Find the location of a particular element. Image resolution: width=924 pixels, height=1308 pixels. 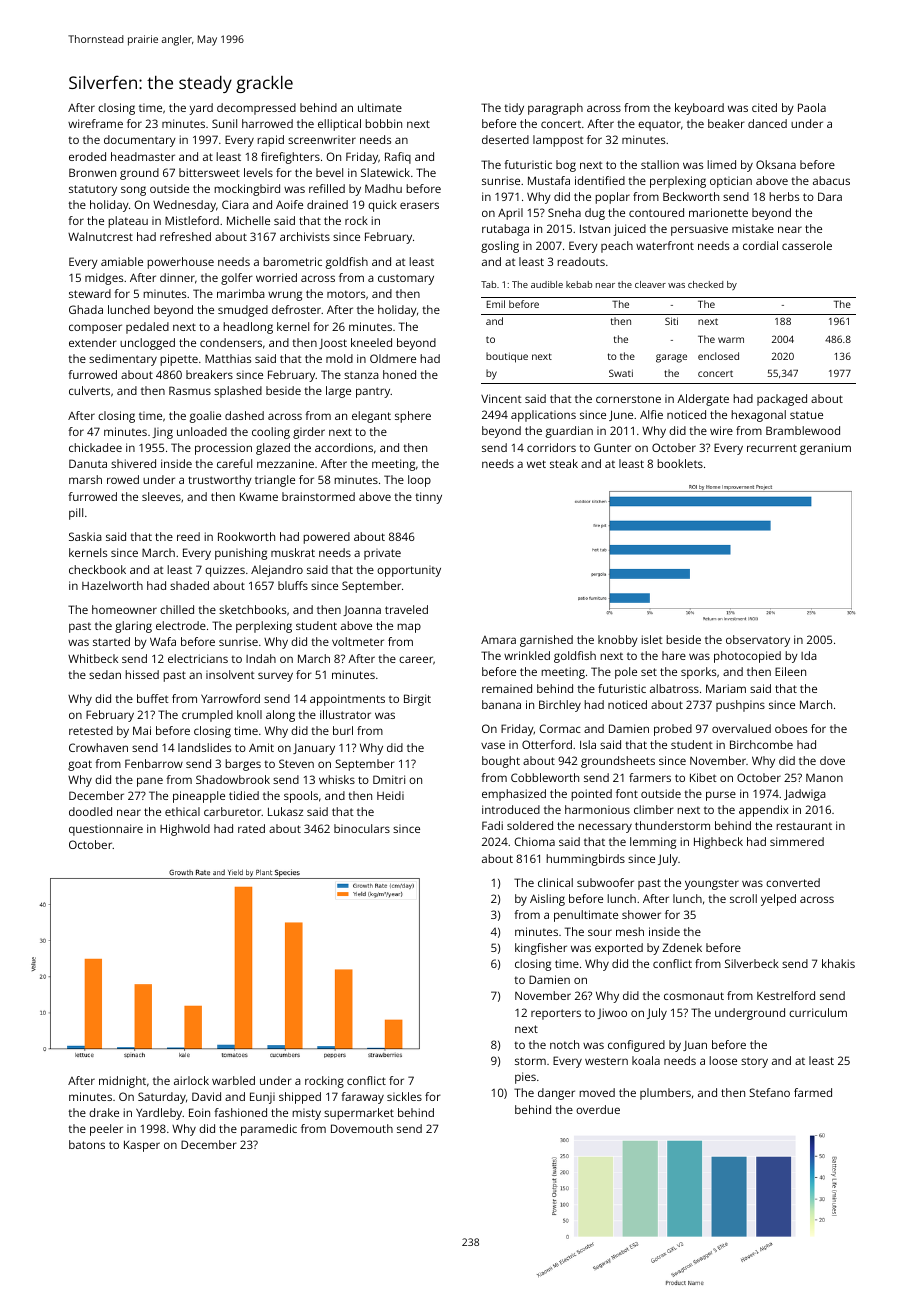

Kestrelford is located at coordinates (786, 995).
